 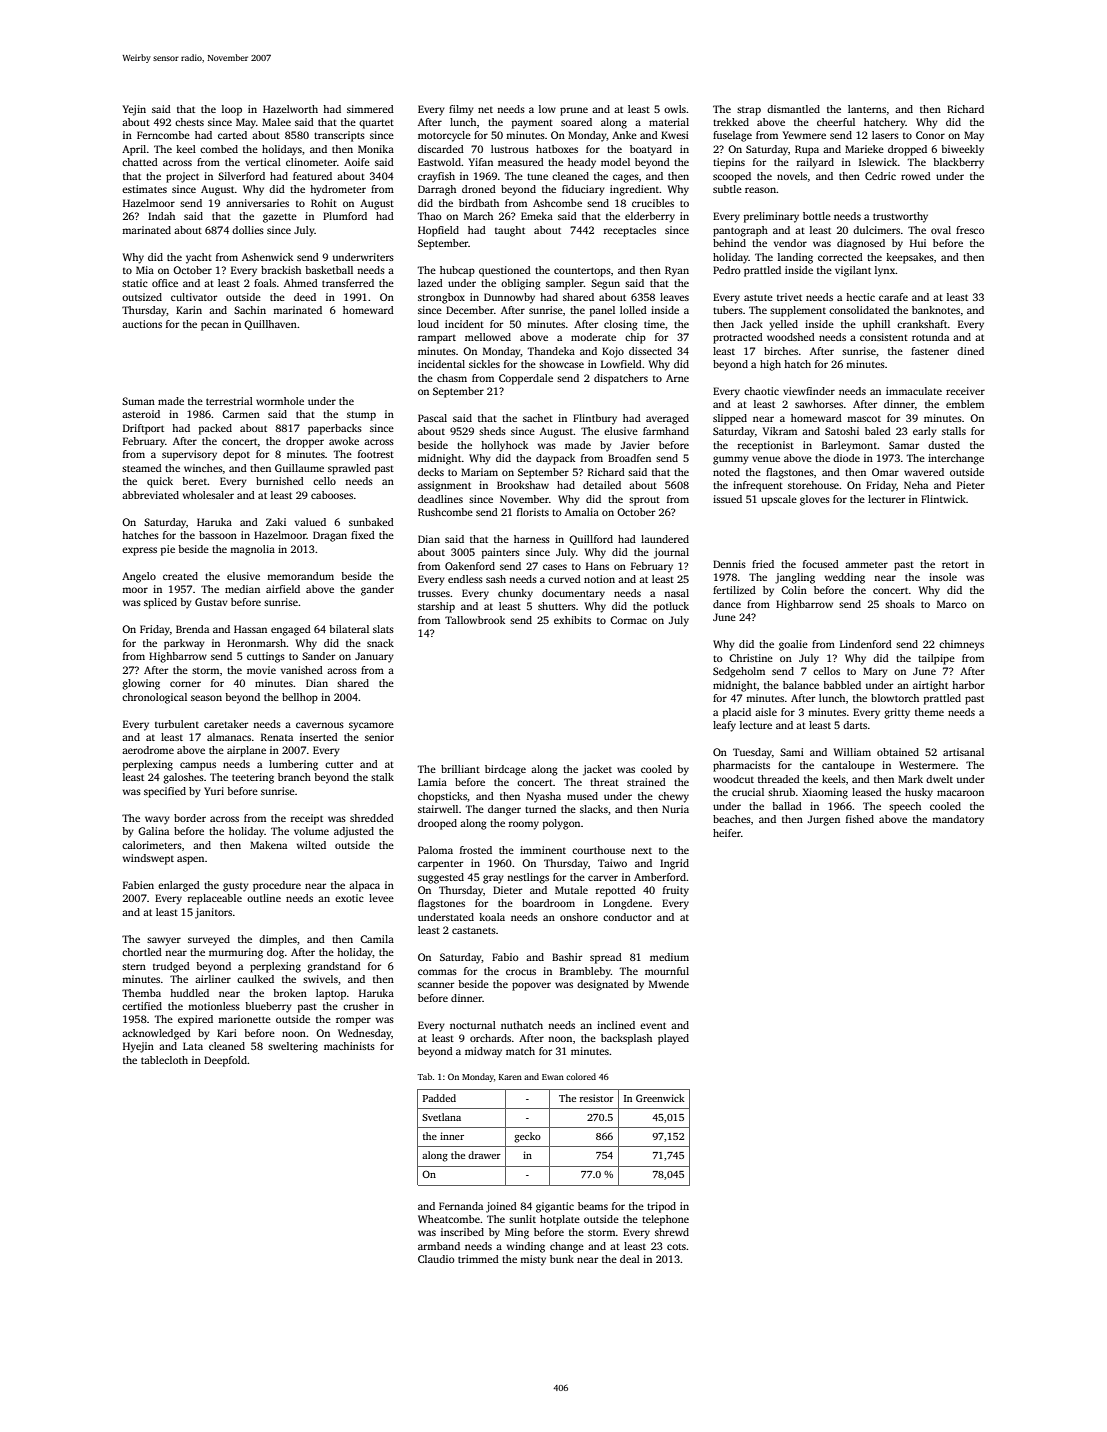 I want to click on abbreviated, so click(x=150, y=495).
